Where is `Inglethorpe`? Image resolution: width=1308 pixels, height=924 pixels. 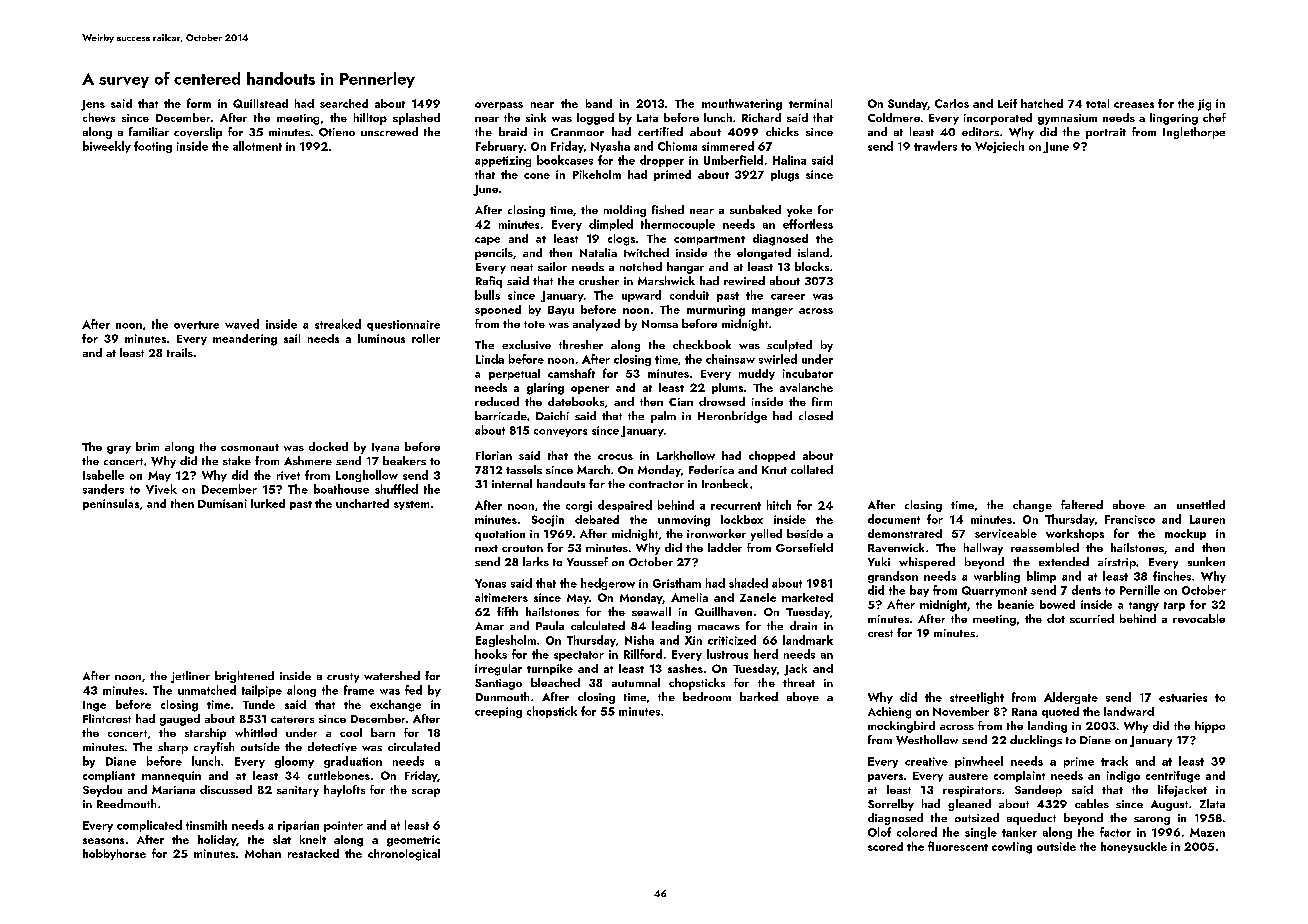 Inglethorpe is located at coordinates (1194, 133).
